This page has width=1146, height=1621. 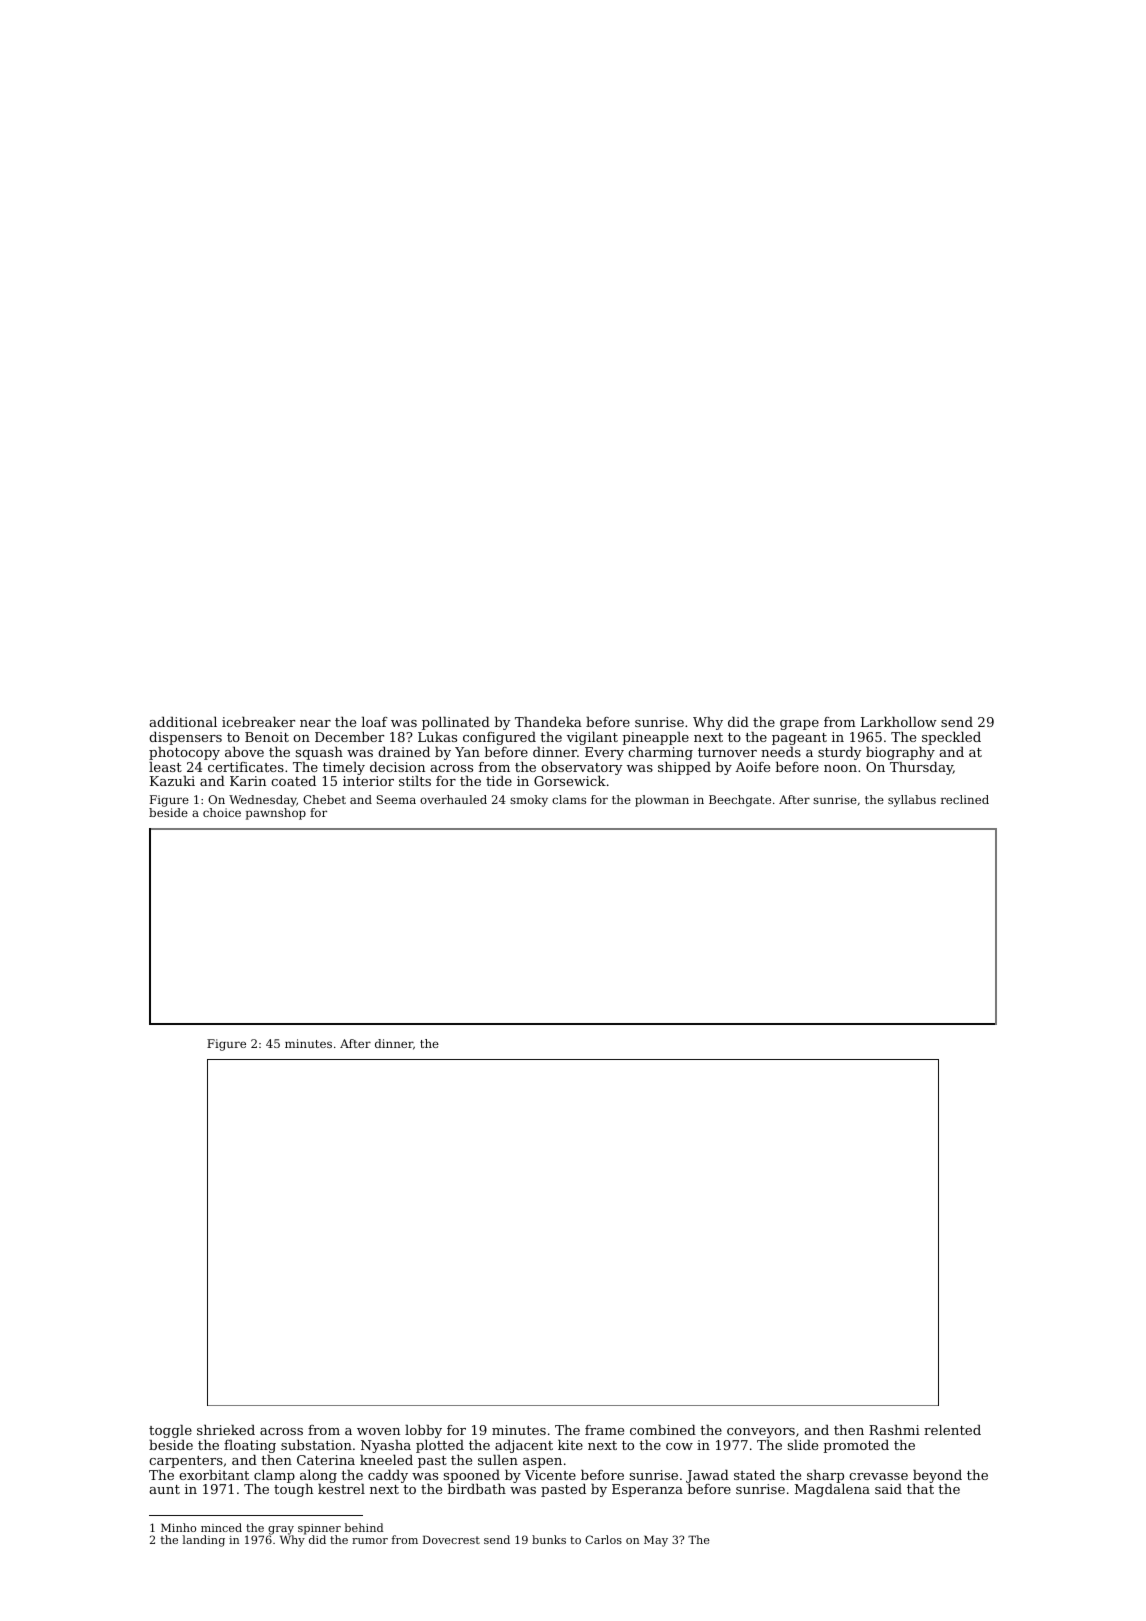 What do you see at coordinates (592, 738) in the page?
I see `vigilant` at bounding box center [592, 738].
